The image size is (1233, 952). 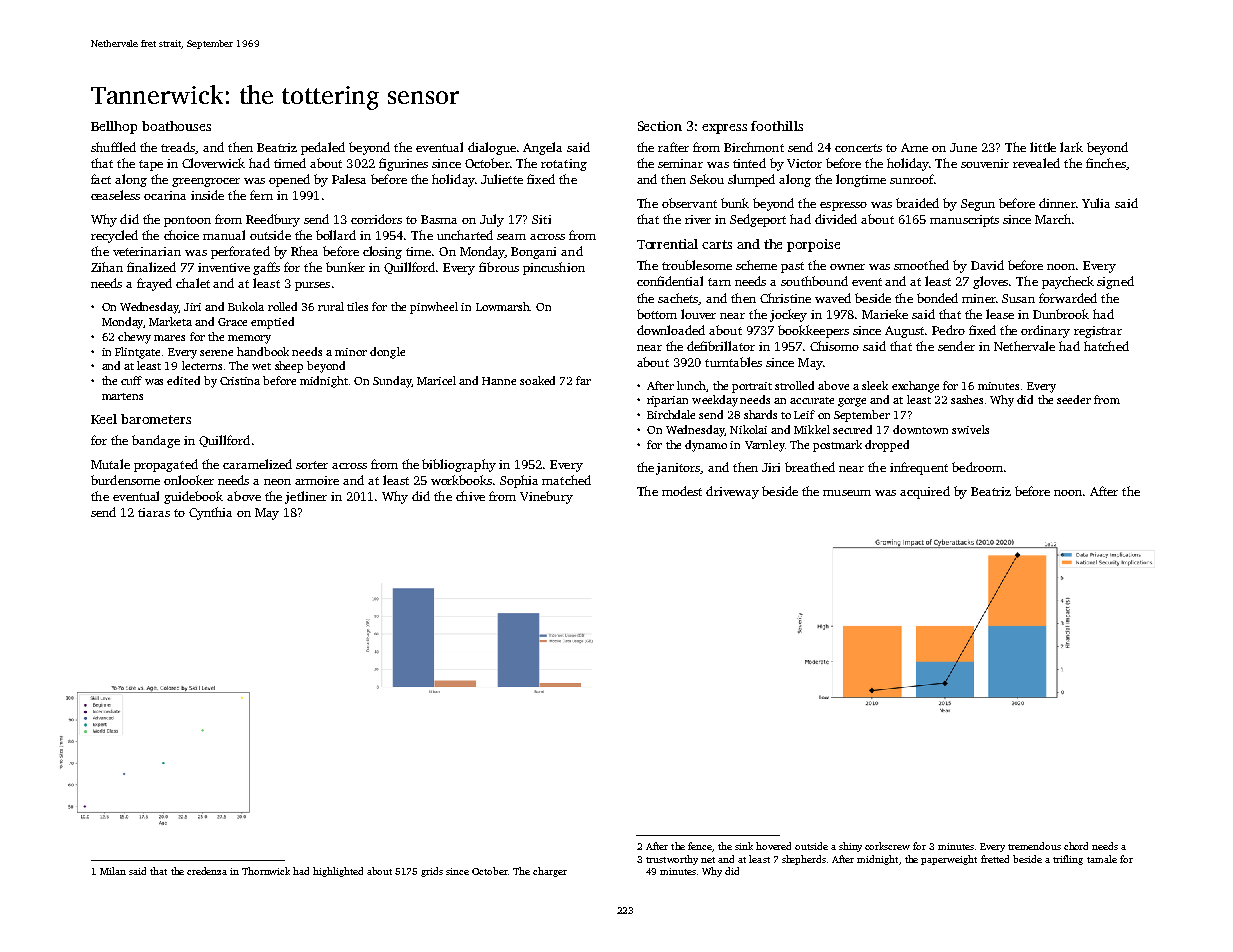 What do you see at coordinates (210, 513) in the page?
I see `Cynthia` at bounding box center [210, 513].
